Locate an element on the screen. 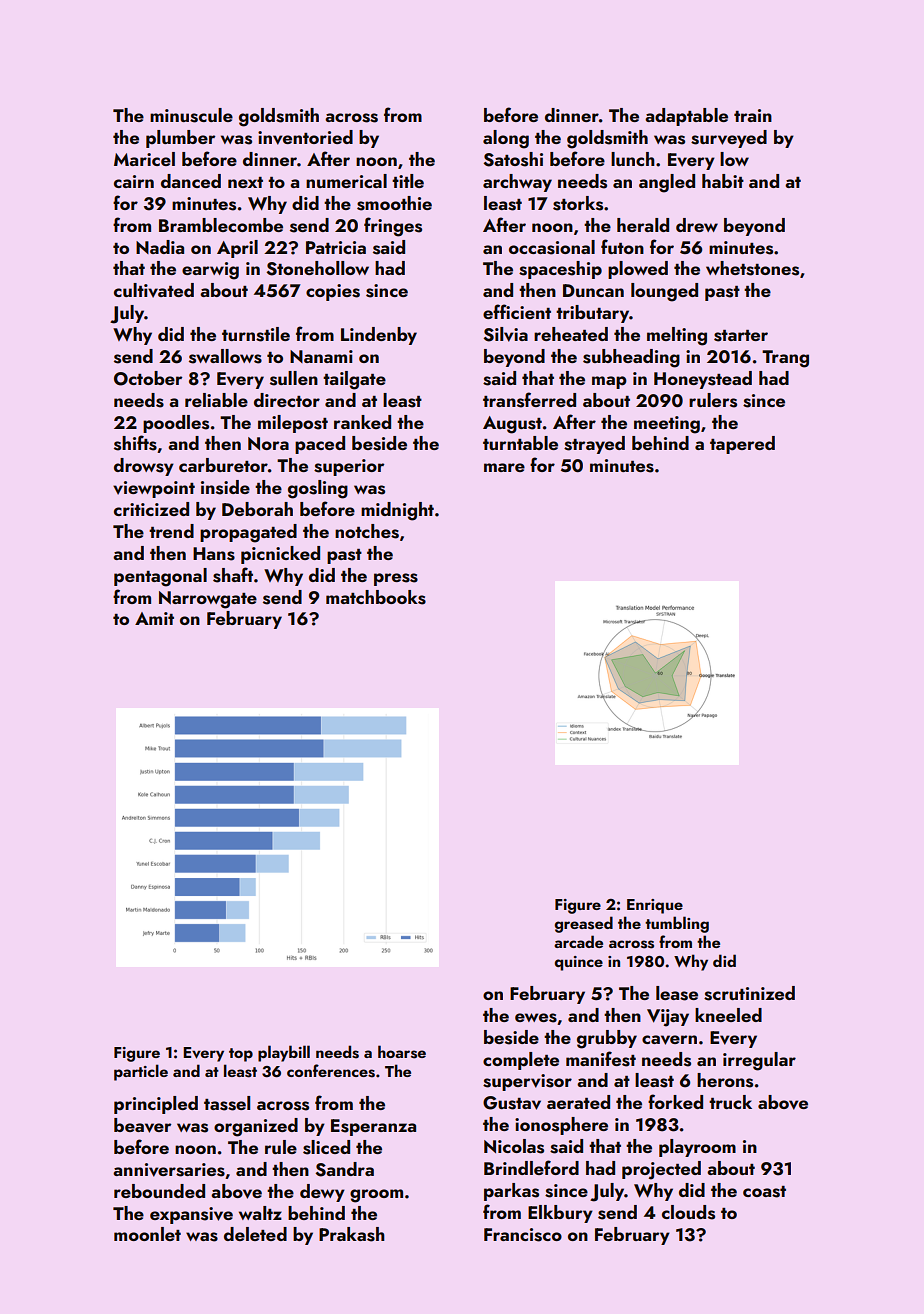 This screenshot has width=924, height=1314. hoarse is located at coordinates (402, 1052).
